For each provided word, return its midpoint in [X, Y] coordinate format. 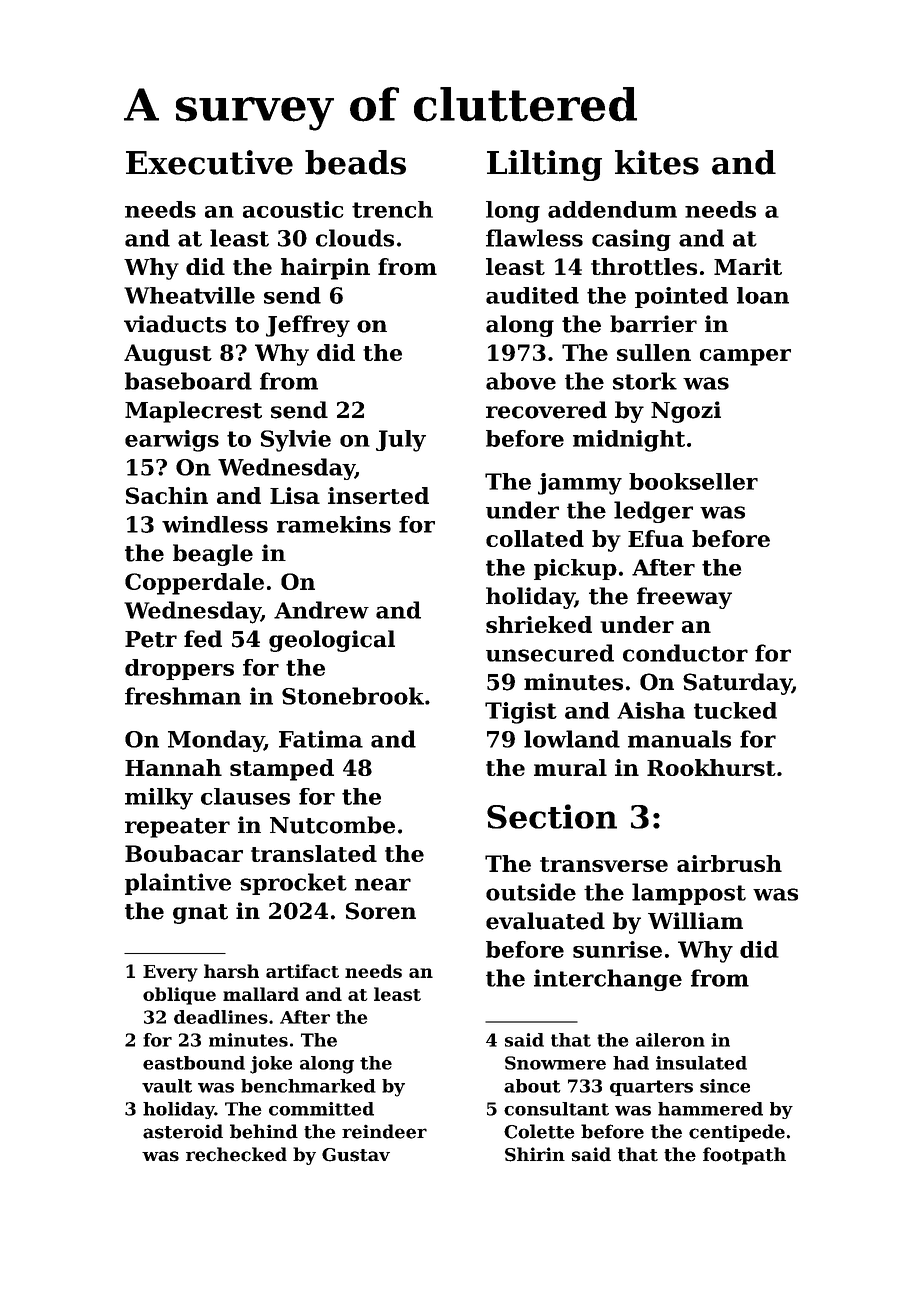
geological [332, 641]
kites [657, 162]
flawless [534, 238]
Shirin [535, 1154]
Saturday [737, 684]
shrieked [539, 624]
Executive [209, 162]
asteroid [183, 1131]
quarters [651, 1088]
